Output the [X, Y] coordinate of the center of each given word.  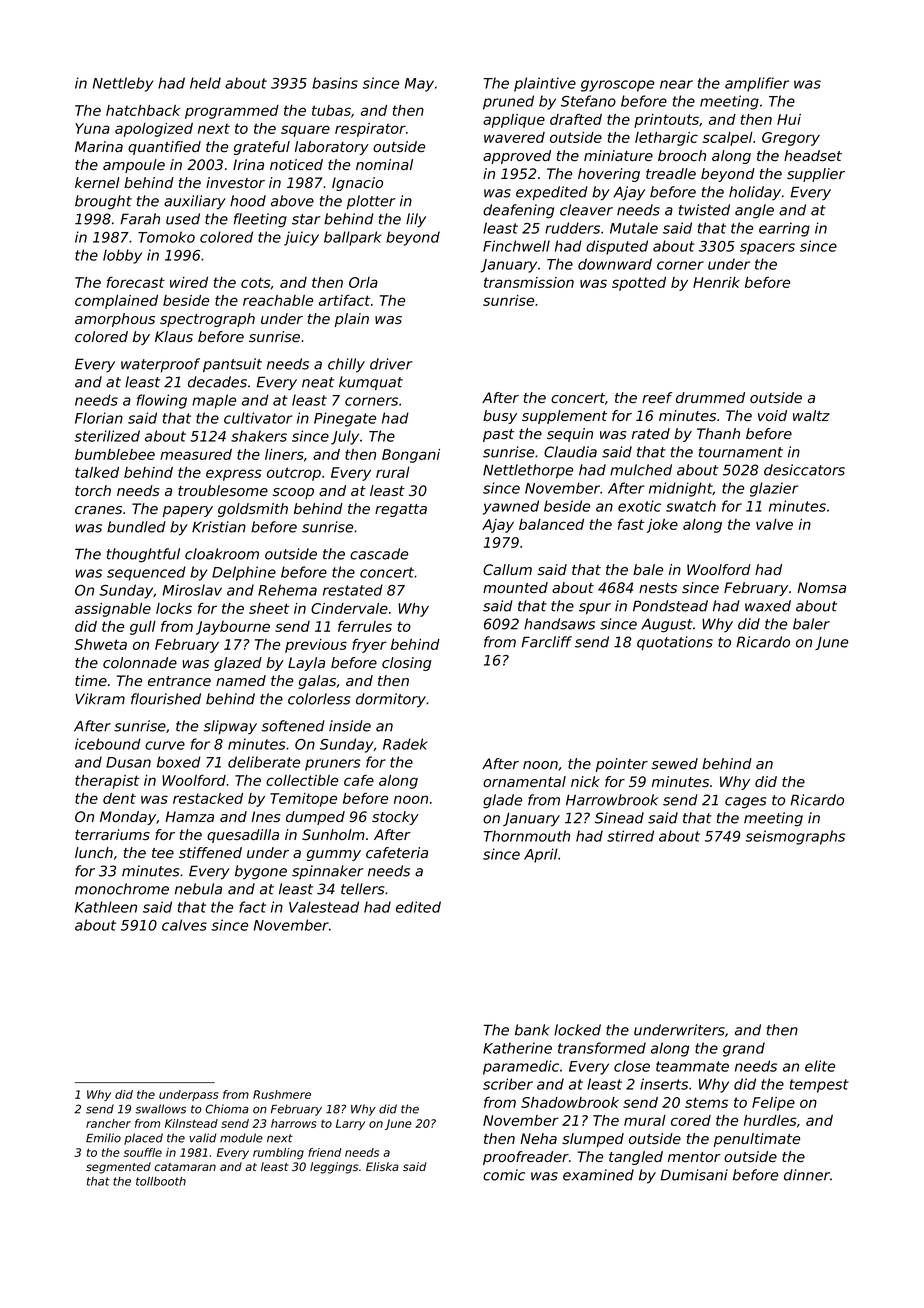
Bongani [411, 456]
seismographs [795, 837]
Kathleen [106, 907]
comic [504, 1175]
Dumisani [694, 1175]
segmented [118, 1168]
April [541, 855]
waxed [768, 606]
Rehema [287, 590]
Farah [140, 219]
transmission [529, 282]
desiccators [804, 470]
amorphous [115, 320]
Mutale [634, 228]
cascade [379, 554]
